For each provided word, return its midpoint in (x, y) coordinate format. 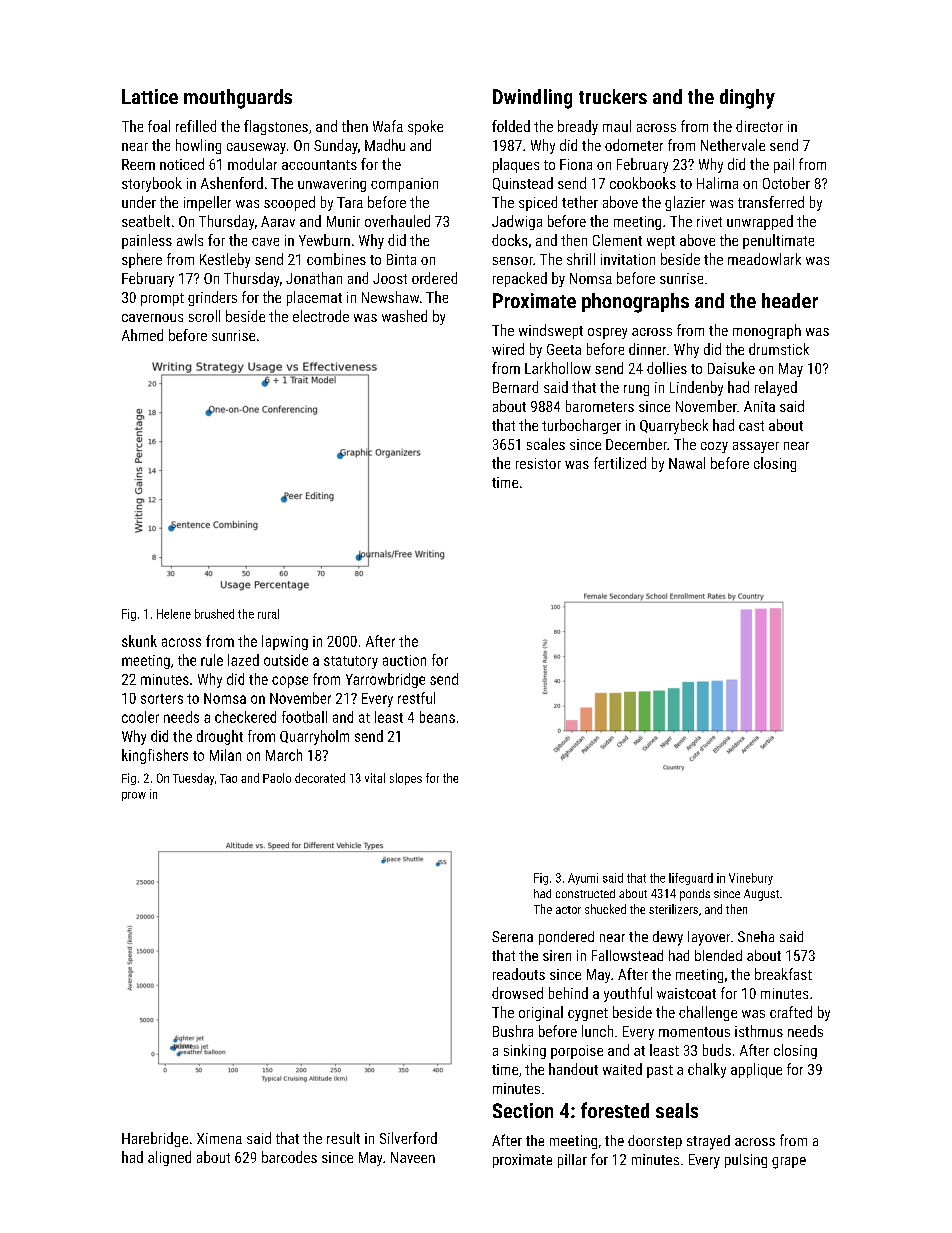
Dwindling (532, 99)
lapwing (285, 642)
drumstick (779, 349)
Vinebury (751, 879)
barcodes (289, 1157)
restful (416, 698)
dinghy (747, 99)
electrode (321, 316)
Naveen (413, 1157)
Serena (512, 936)
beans (437, 717)
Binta (401, 259)
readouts (519, 974)
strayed (708, 1142)
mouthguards (238, 99)
